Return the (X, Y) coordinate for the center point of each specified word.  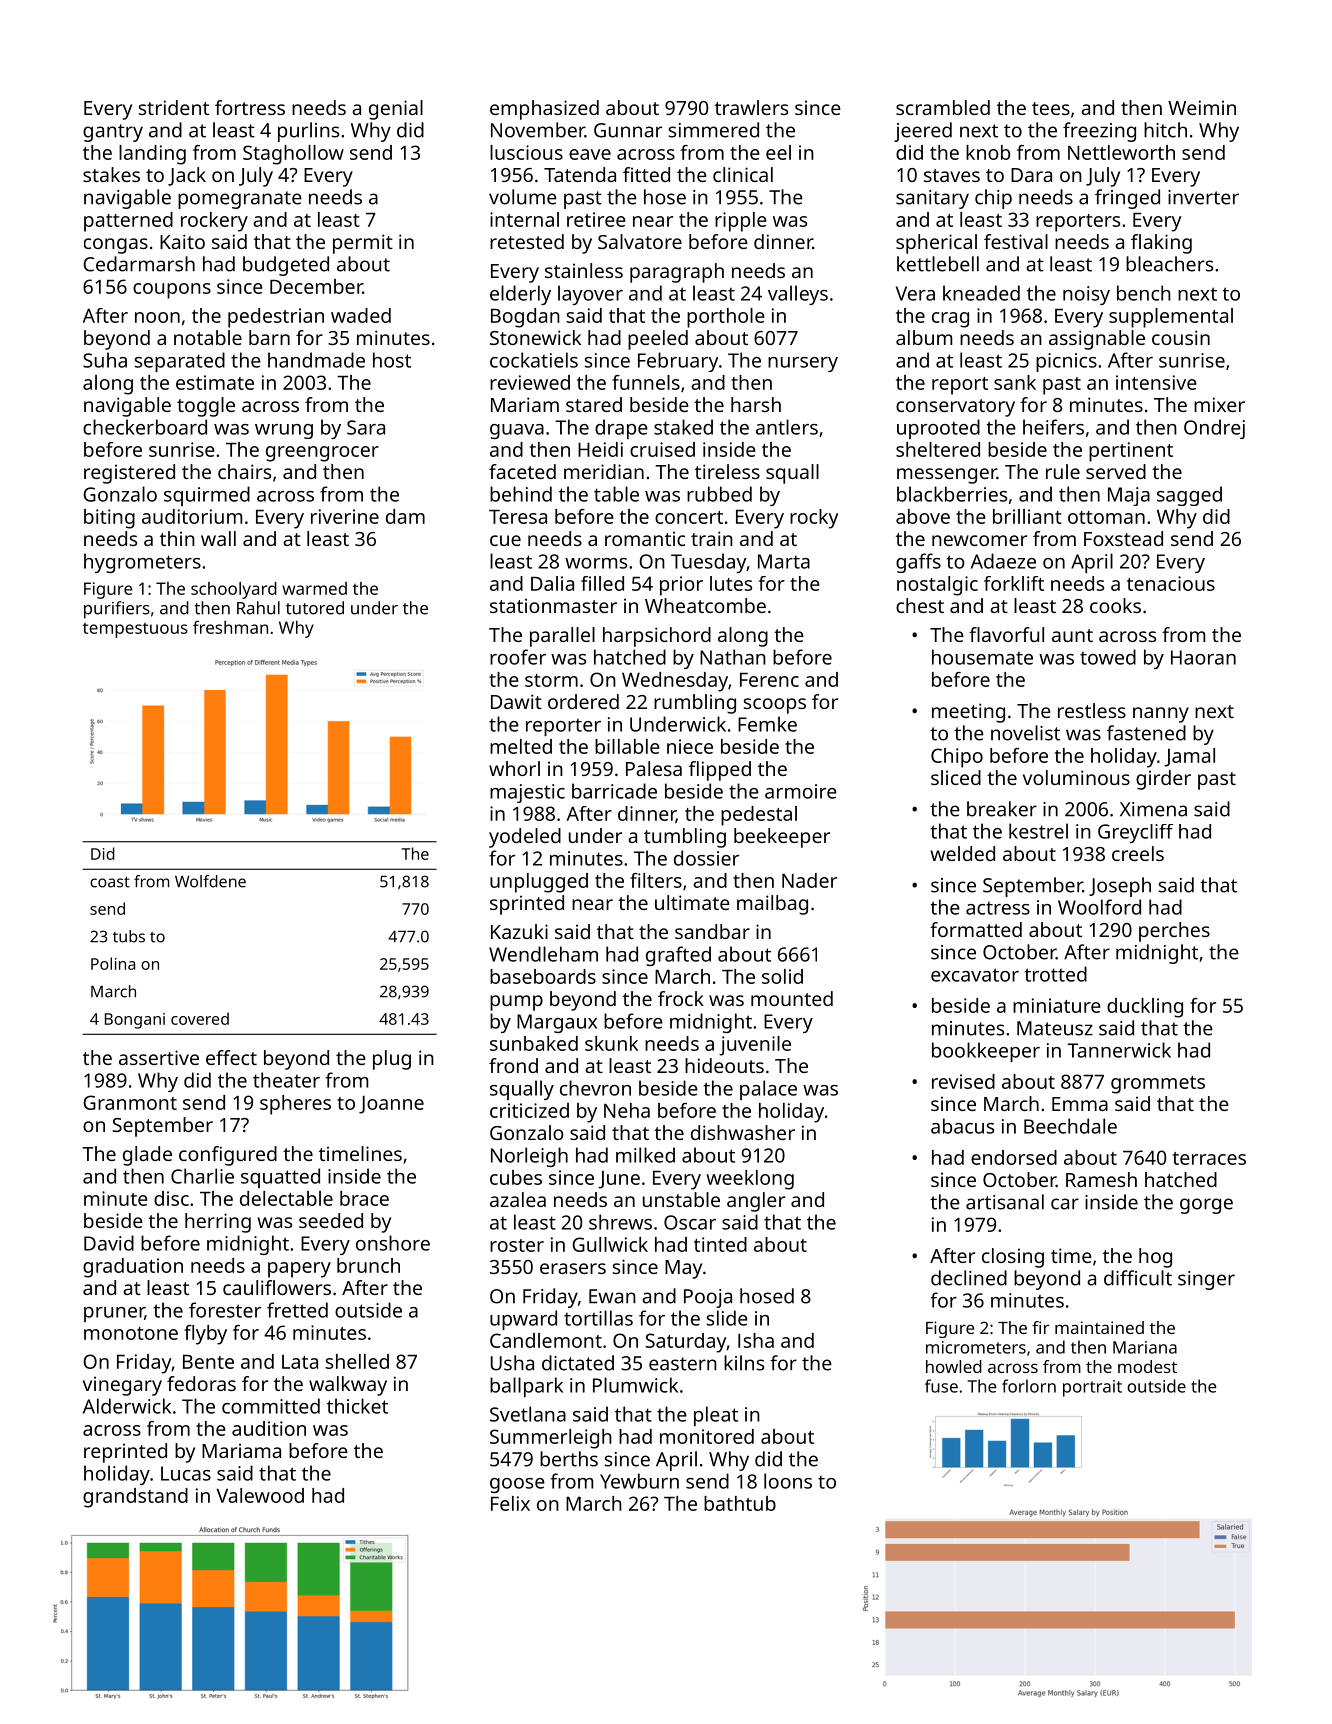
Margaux (557, 1023)
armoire (801, 791)
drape (621, 429)
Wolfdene (210, 881)
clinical (743, 174)
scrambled (943, 107)
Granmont (130, 1102)
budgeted (286, 266)
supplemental (1171, 318)
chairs (244, 471)
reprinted (125, 1453)
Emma (1080, 1104)
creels (1138, 853)
